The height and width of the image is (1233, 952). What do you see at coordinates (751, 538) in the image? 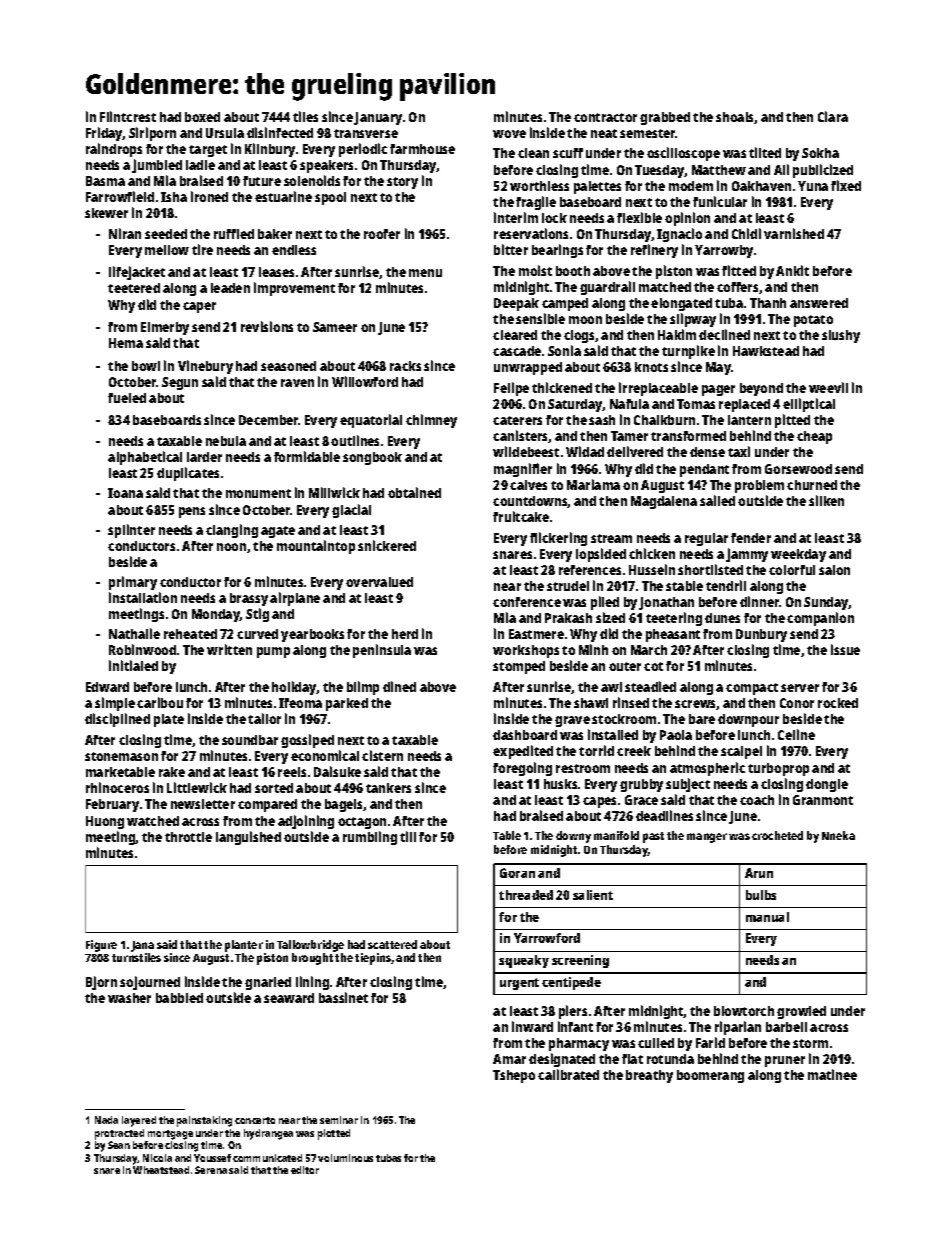
I see `fender` at bounding box center [751, 538].
